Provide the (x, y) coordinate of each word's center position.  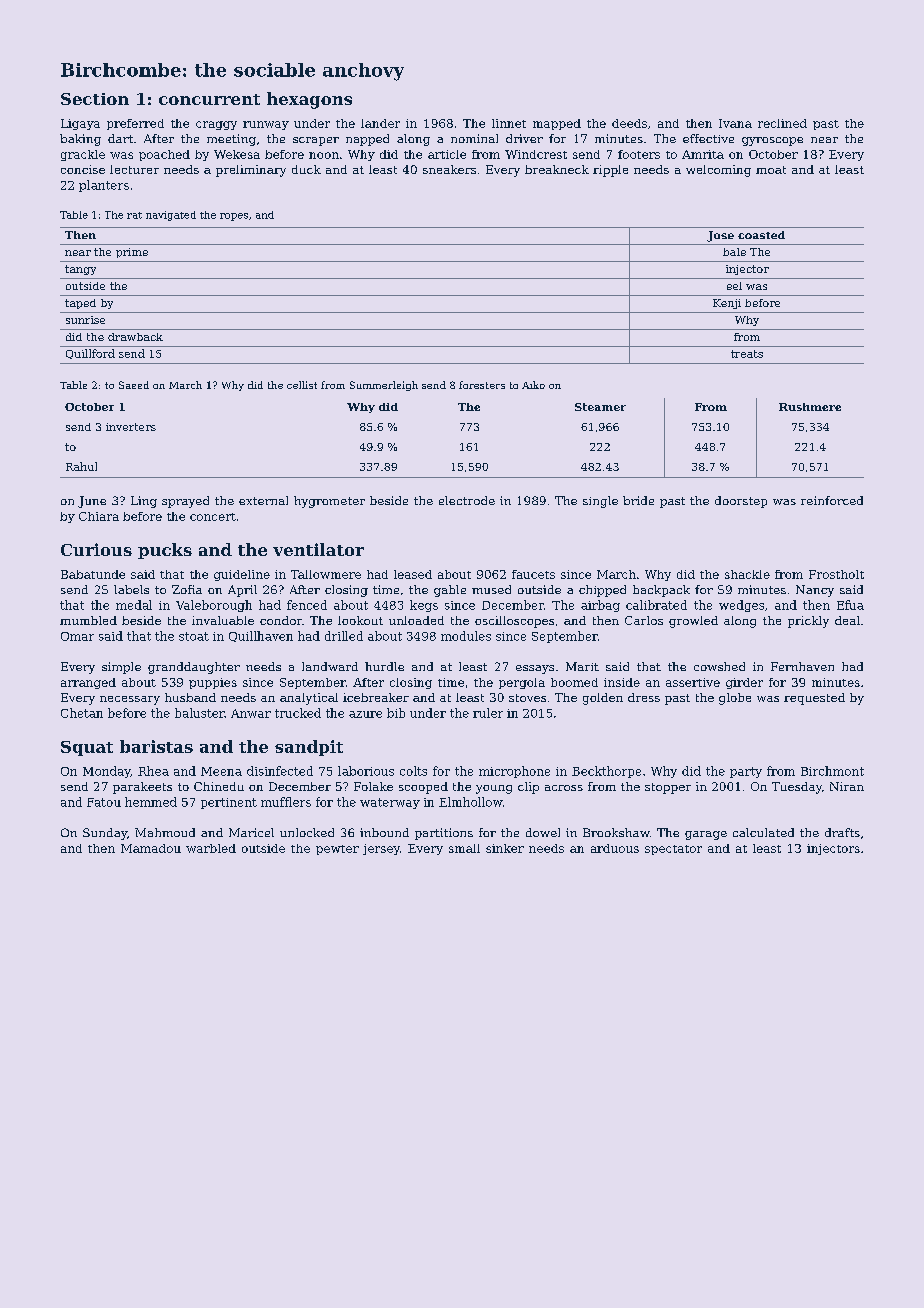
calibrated (656, 605)
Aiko (533, 385)
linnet (509, 123)
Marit (582, 666)
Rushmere (810, 407)
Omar (77, 636)
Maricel (251, 832)
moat (771, 170)
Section (95, 99)
